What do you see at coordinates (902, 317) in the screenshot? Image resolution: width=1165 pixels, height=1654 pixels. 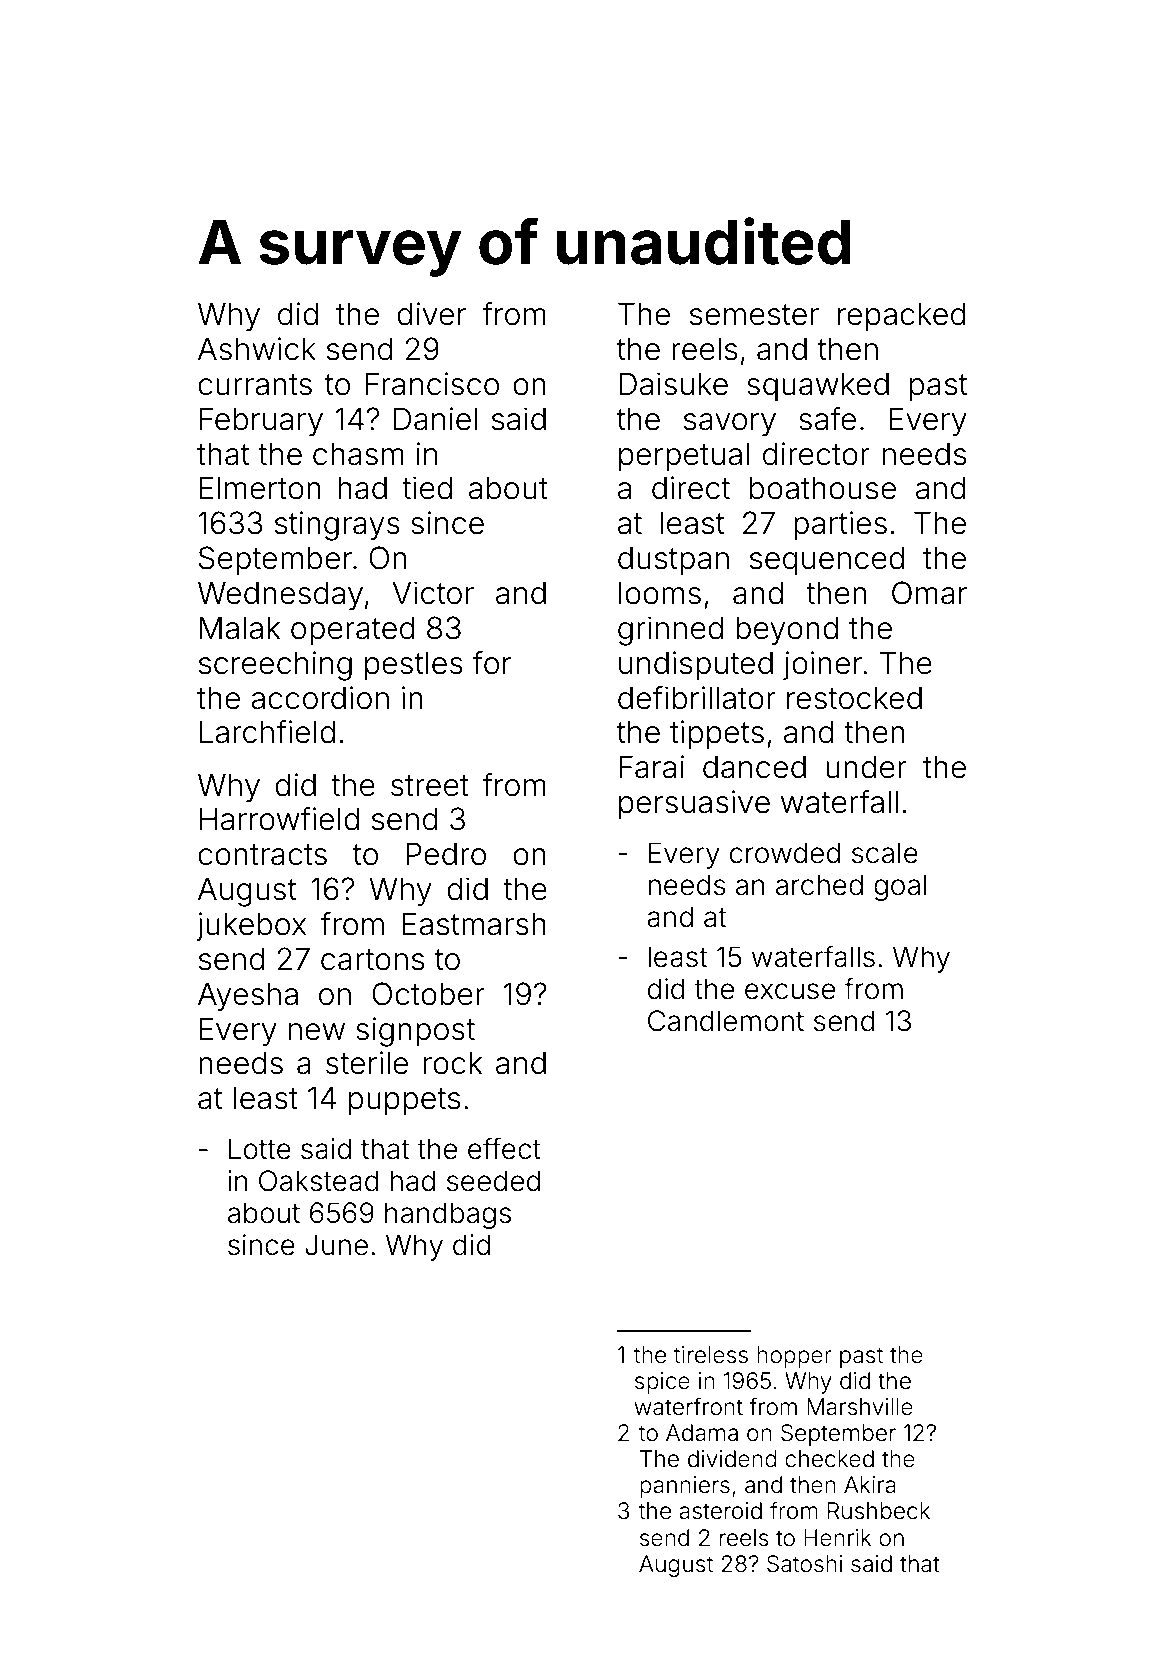 I see `repacked` at bounding box center [902, 317].
